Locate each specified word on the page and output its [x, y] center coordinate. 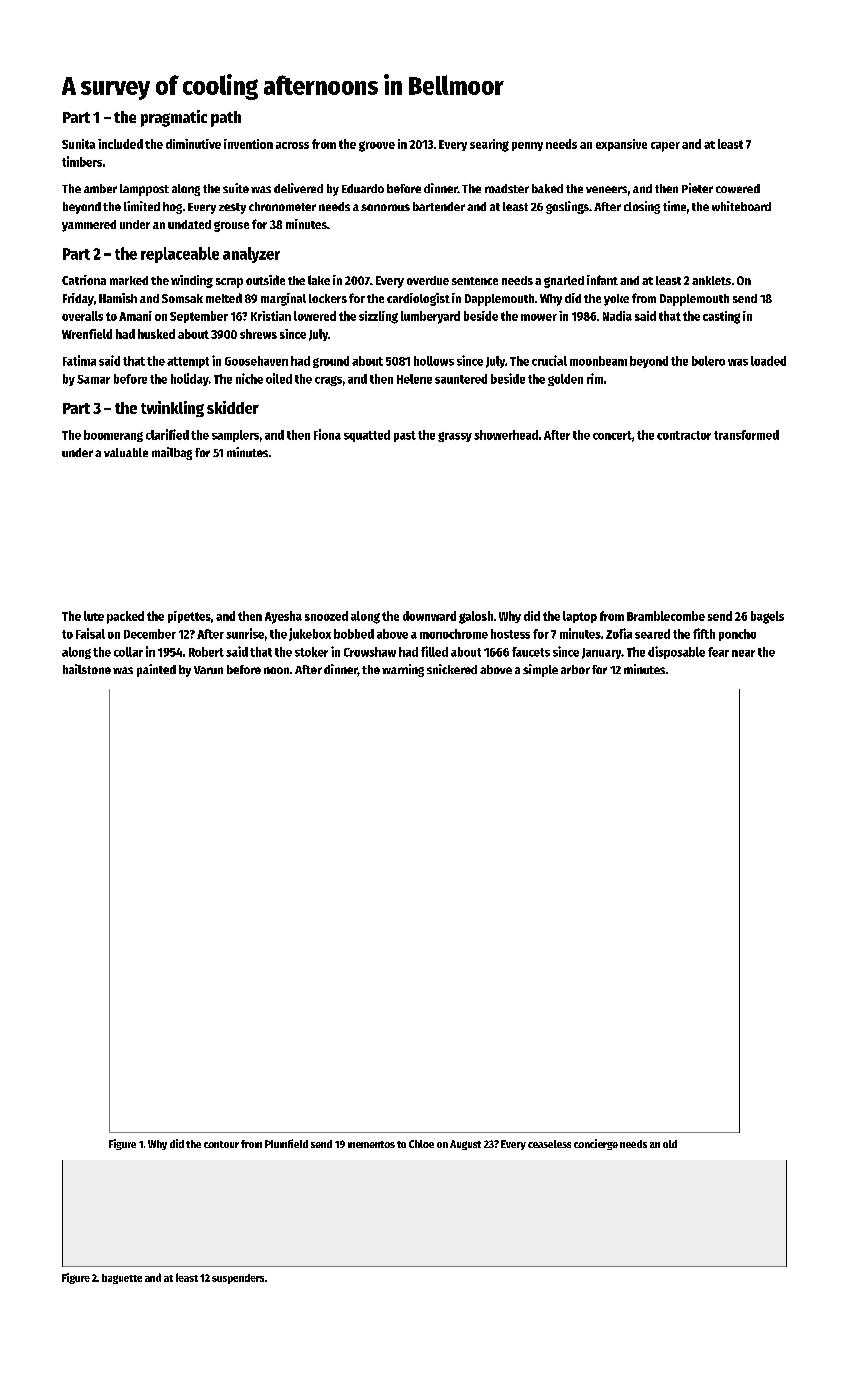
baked [547, 188]
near [743, 653]
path [226, 119]
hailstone [87, 669]
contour [221, 1144]
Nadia [617, 316]
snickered [452, 669]
